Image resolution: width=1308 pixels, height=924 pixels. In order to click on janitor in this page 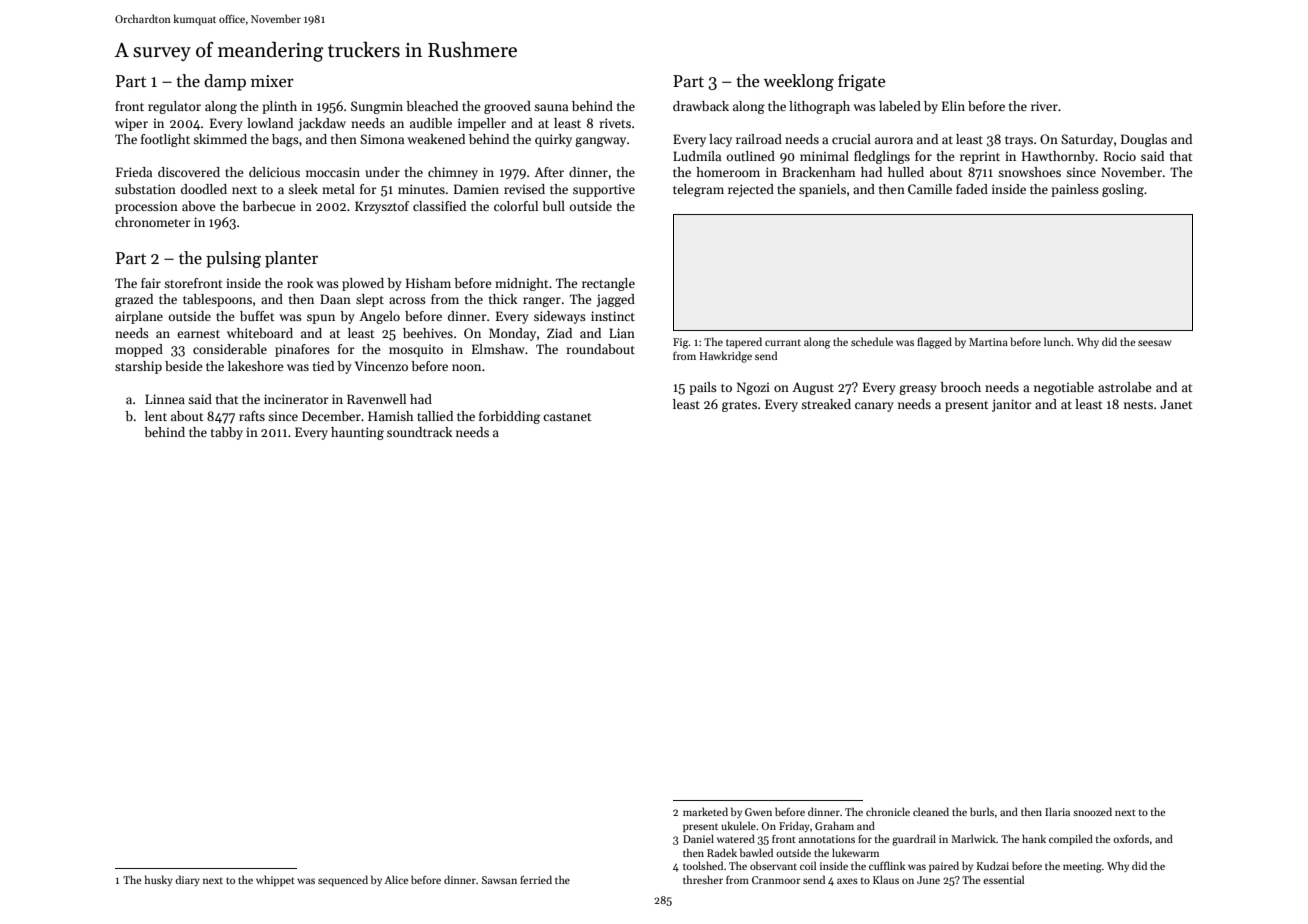, I will do `click(1012, 405)`.
